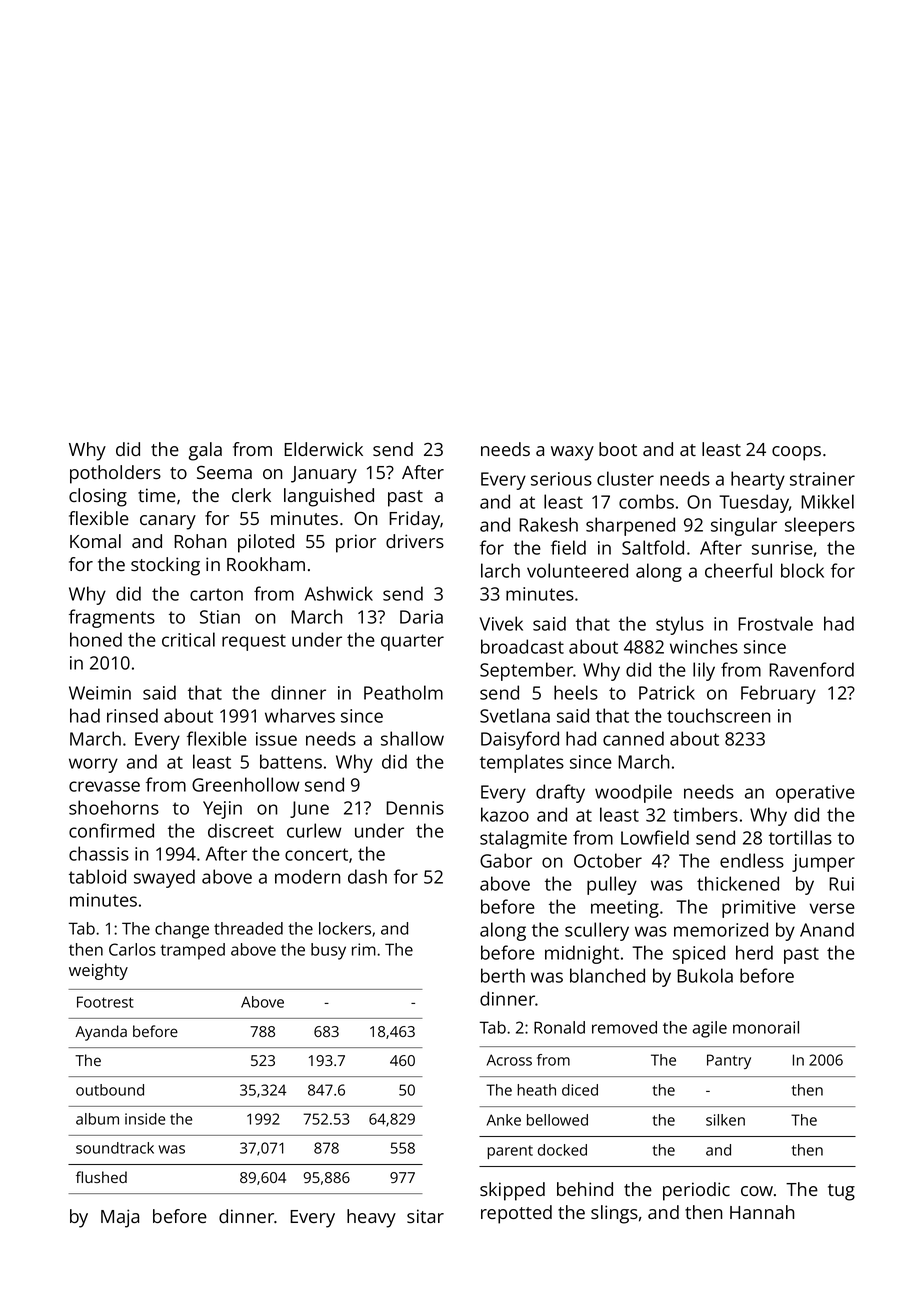 The width and height of the document is (924, 1308). Describe the element at coordinates (101, 1177) in the document. I see `flushed` at that location.
